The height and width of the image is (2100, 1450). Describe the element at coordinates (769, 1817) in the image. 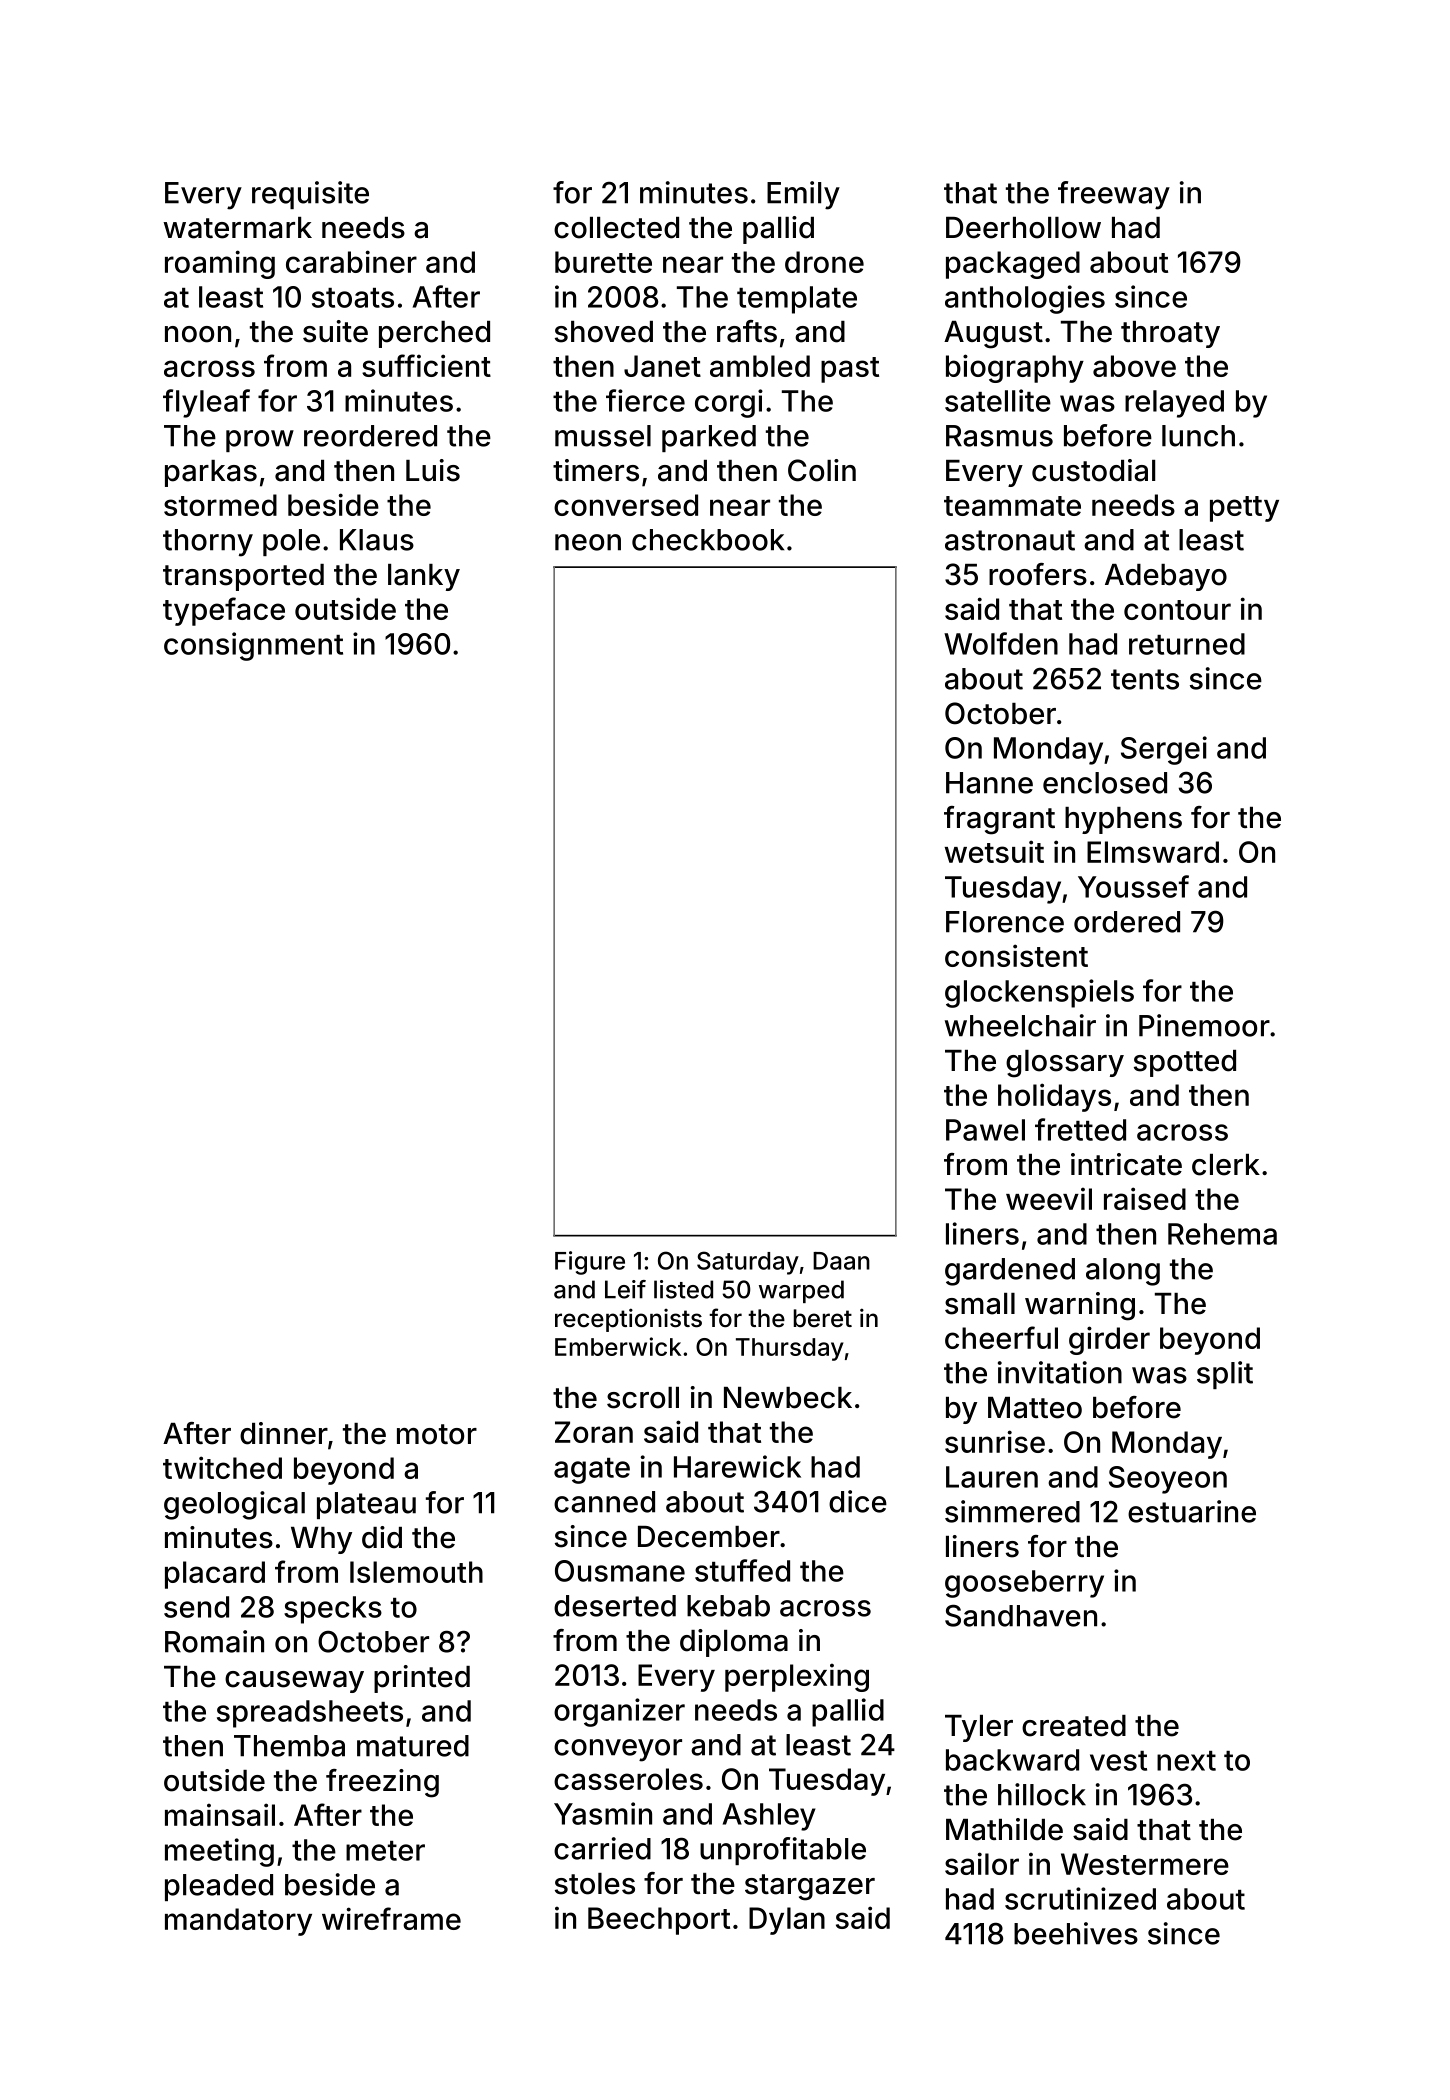

I see `Ashley` at that location.
